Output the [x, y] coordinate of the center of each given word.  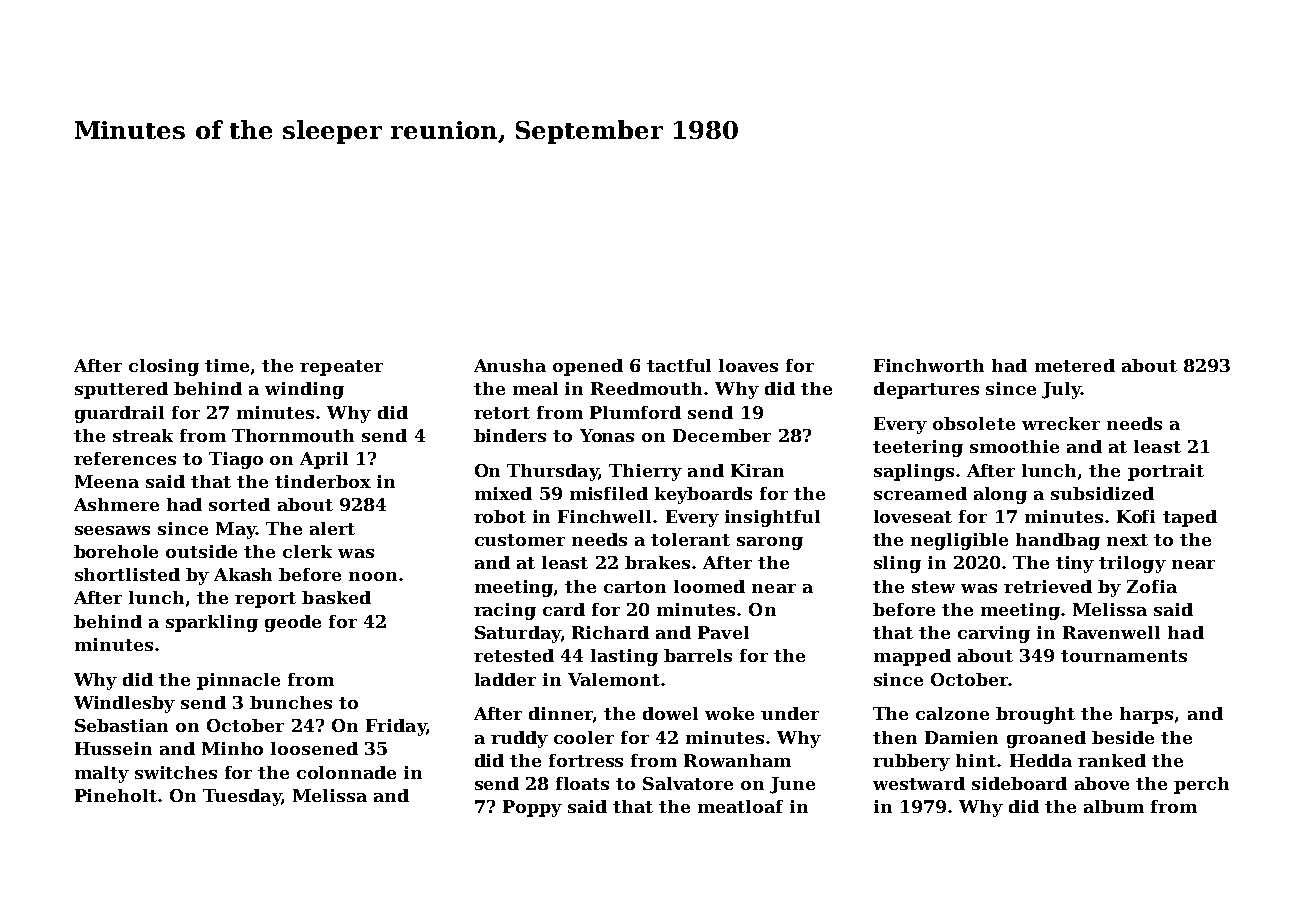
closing [164, 367]
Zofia [1152, 586]
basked [336, 597]
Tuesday [242, 797]
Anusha [510, 365]
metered [1075, 365]
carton [635, 587]
